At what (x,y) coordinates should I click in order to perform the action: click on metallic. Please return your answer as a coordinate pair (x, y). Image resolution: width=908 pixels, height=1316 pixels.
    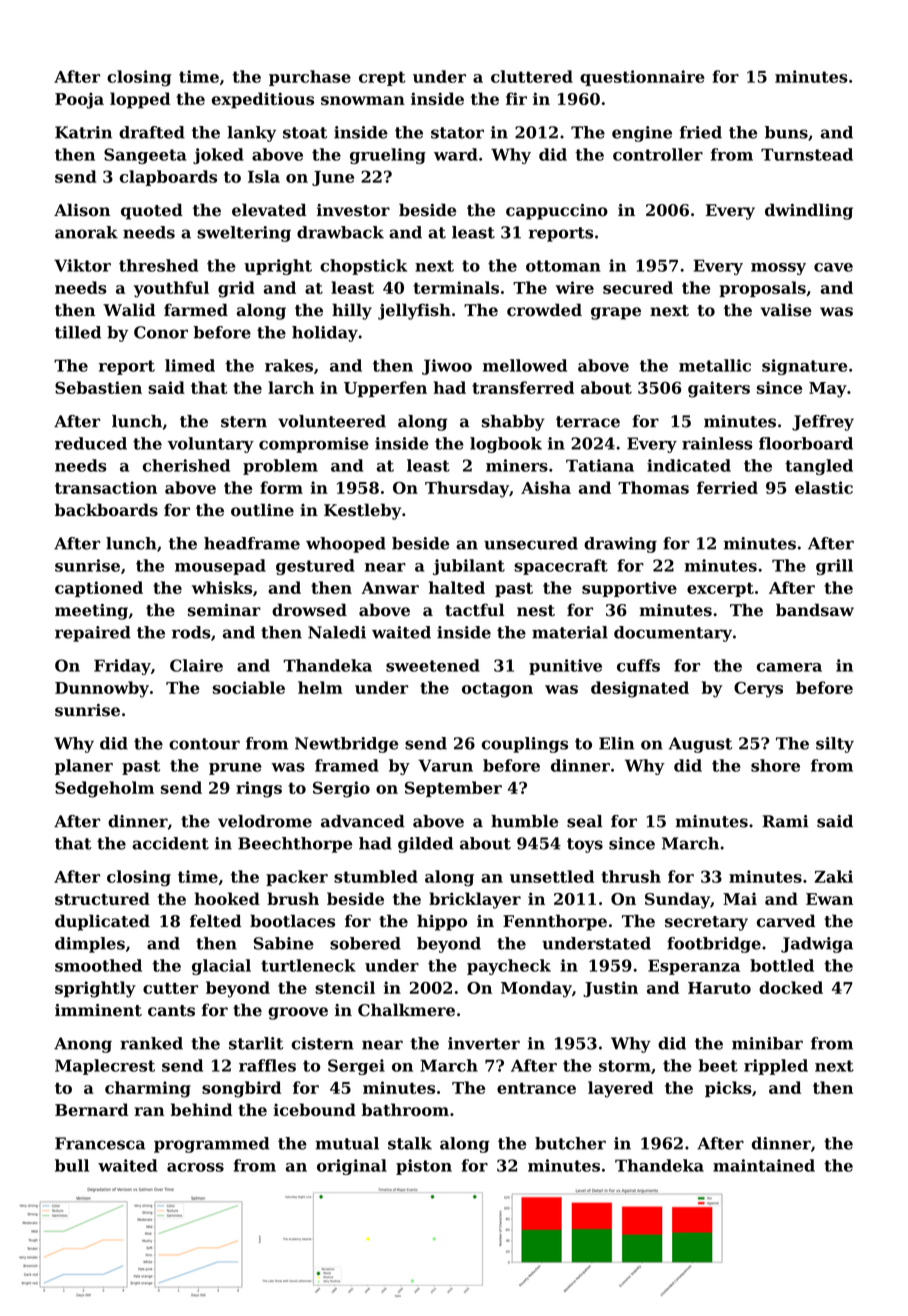
    Looking at the image, I should click on (715, 365).
